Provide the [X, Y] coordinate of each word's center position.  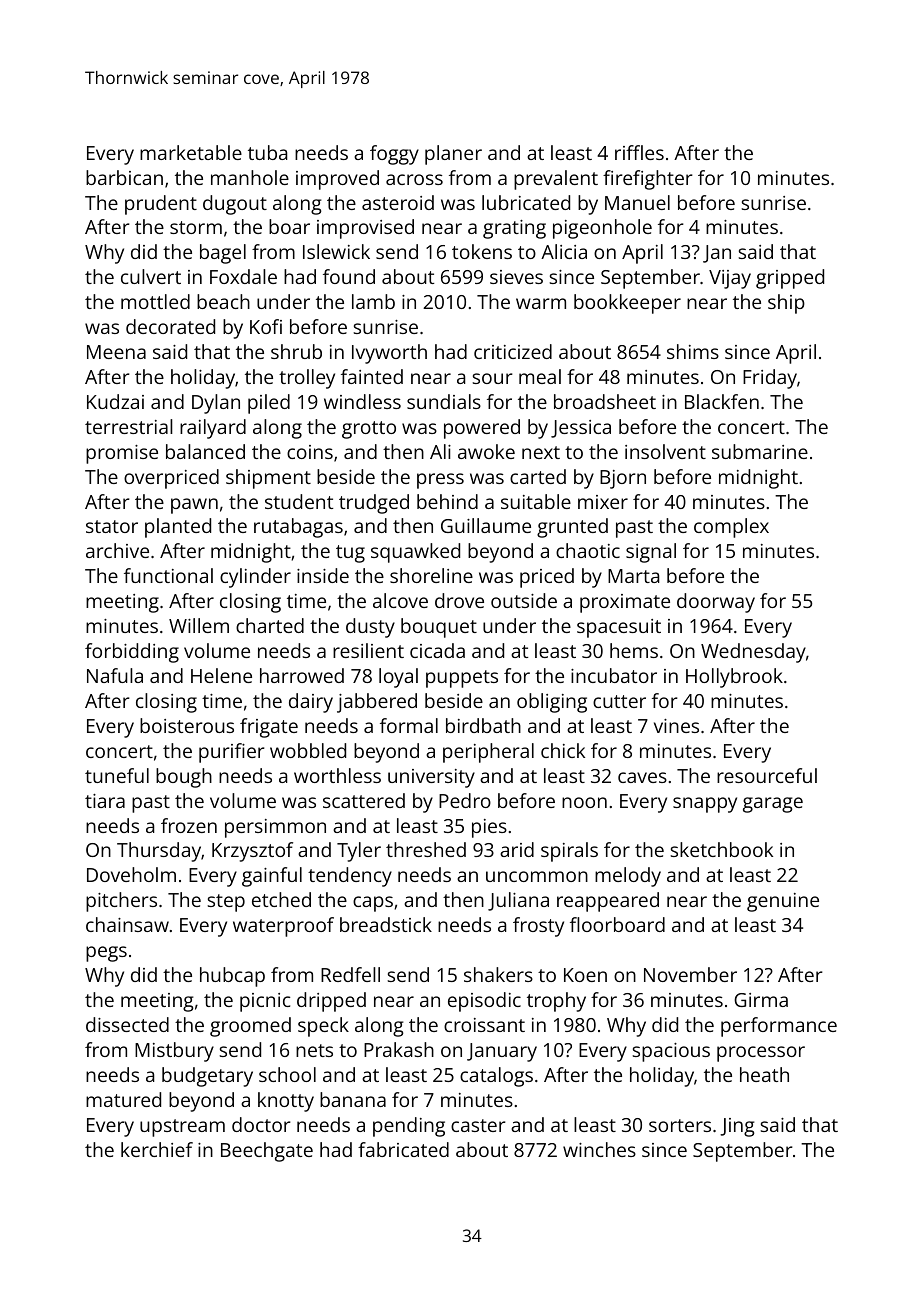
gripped [790, 279]
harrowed [302, 675]
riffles [639, 152]
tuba [267, 152]
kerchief [157, 1149]
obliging [552, 703]
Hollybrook [734, 678]
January [502, 1052]
